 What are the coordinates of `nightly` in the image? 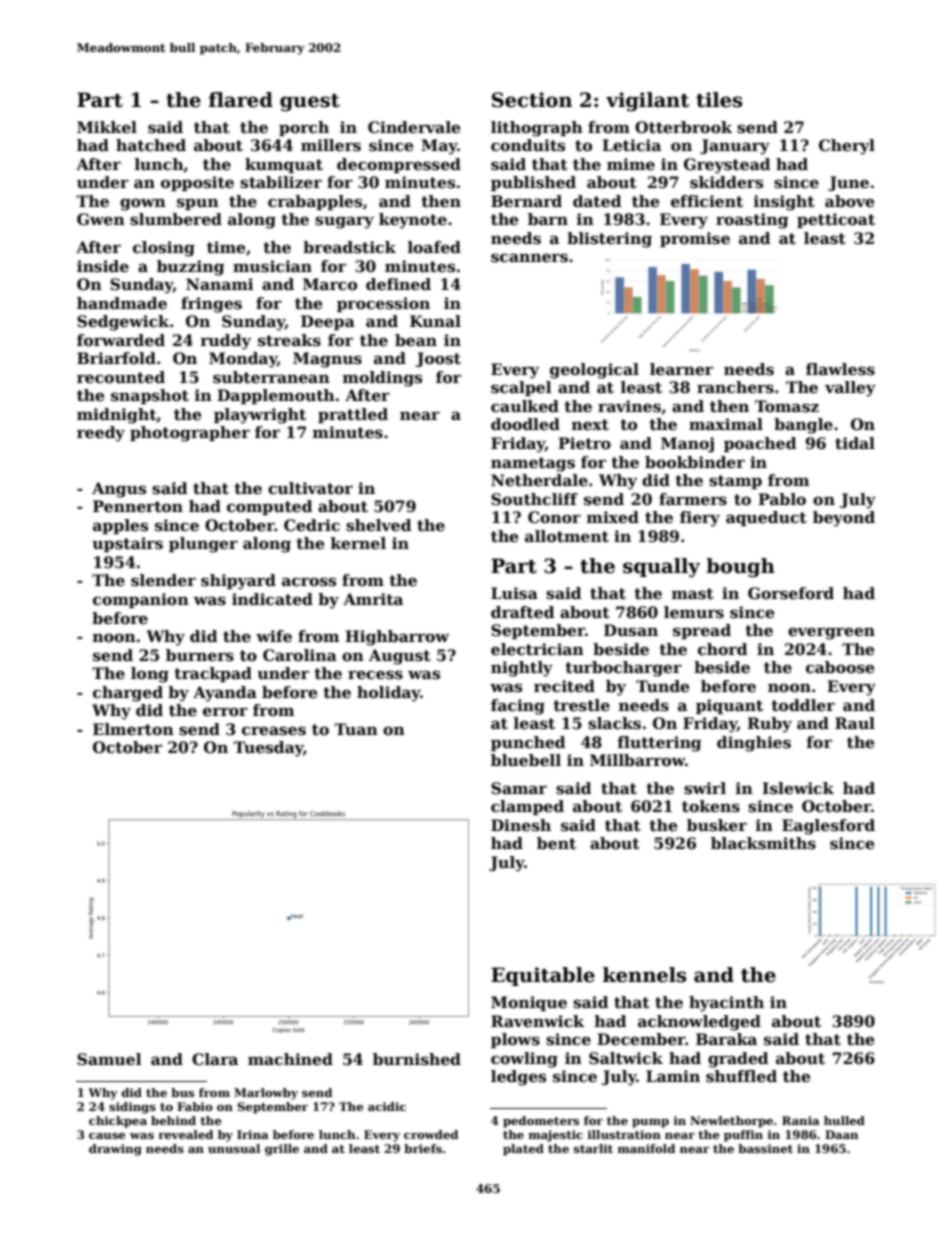 It's located at (522, 669).
